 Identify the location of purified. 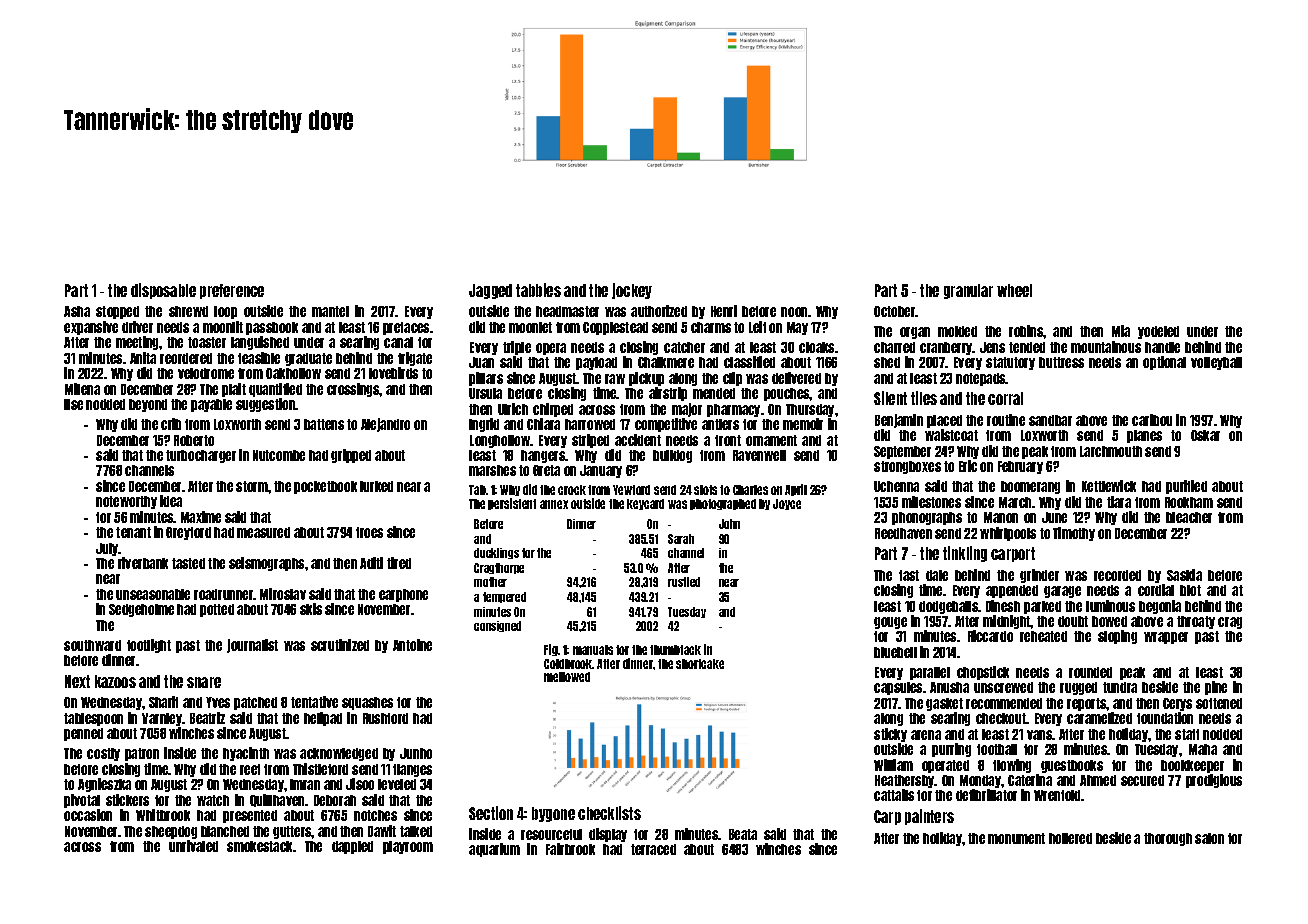
(1186, 487).
